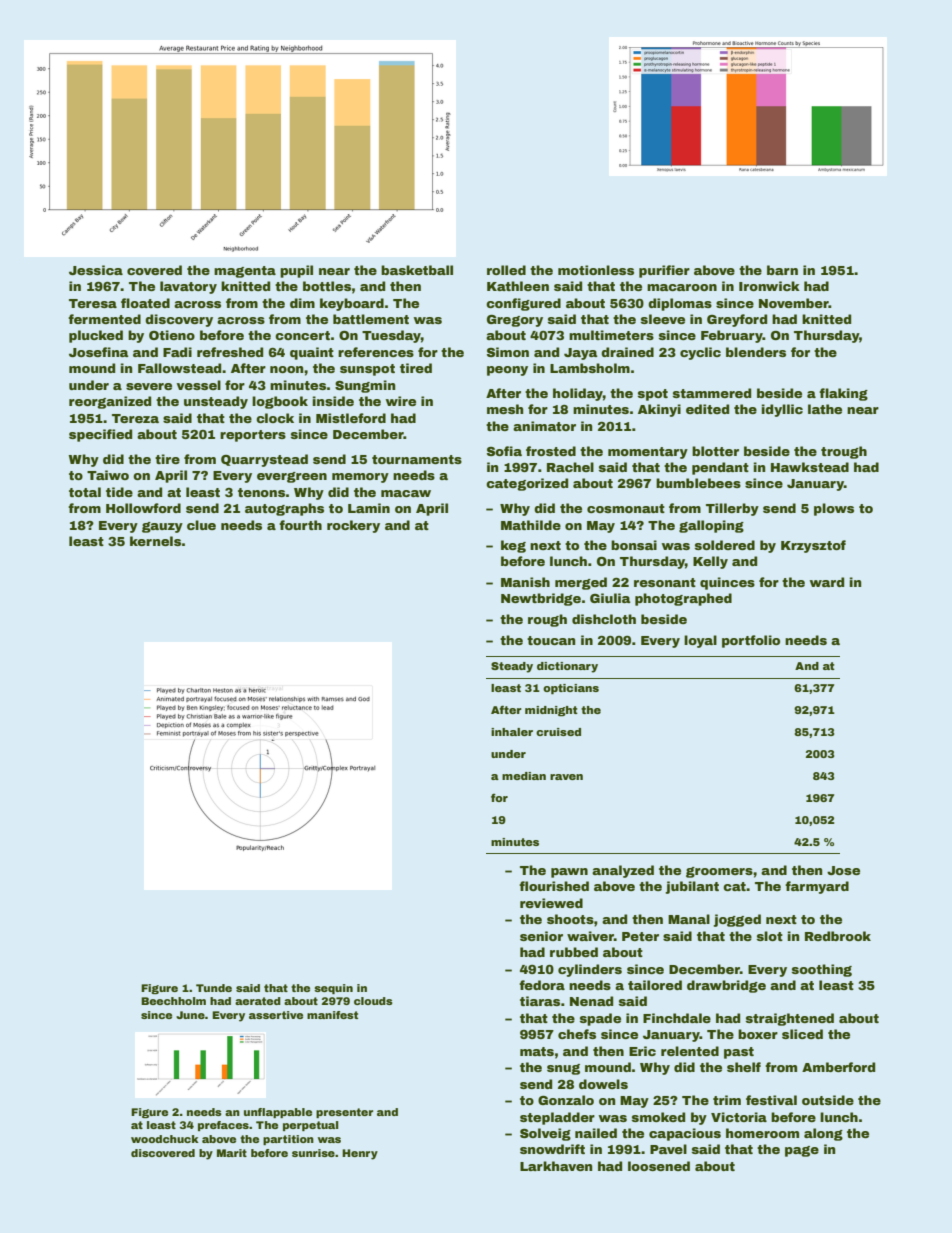 The height and width of the screenshot is (1233, 952). Describe the element at coordinates (524, 776) in the screenshot. I see `median` at that location.
